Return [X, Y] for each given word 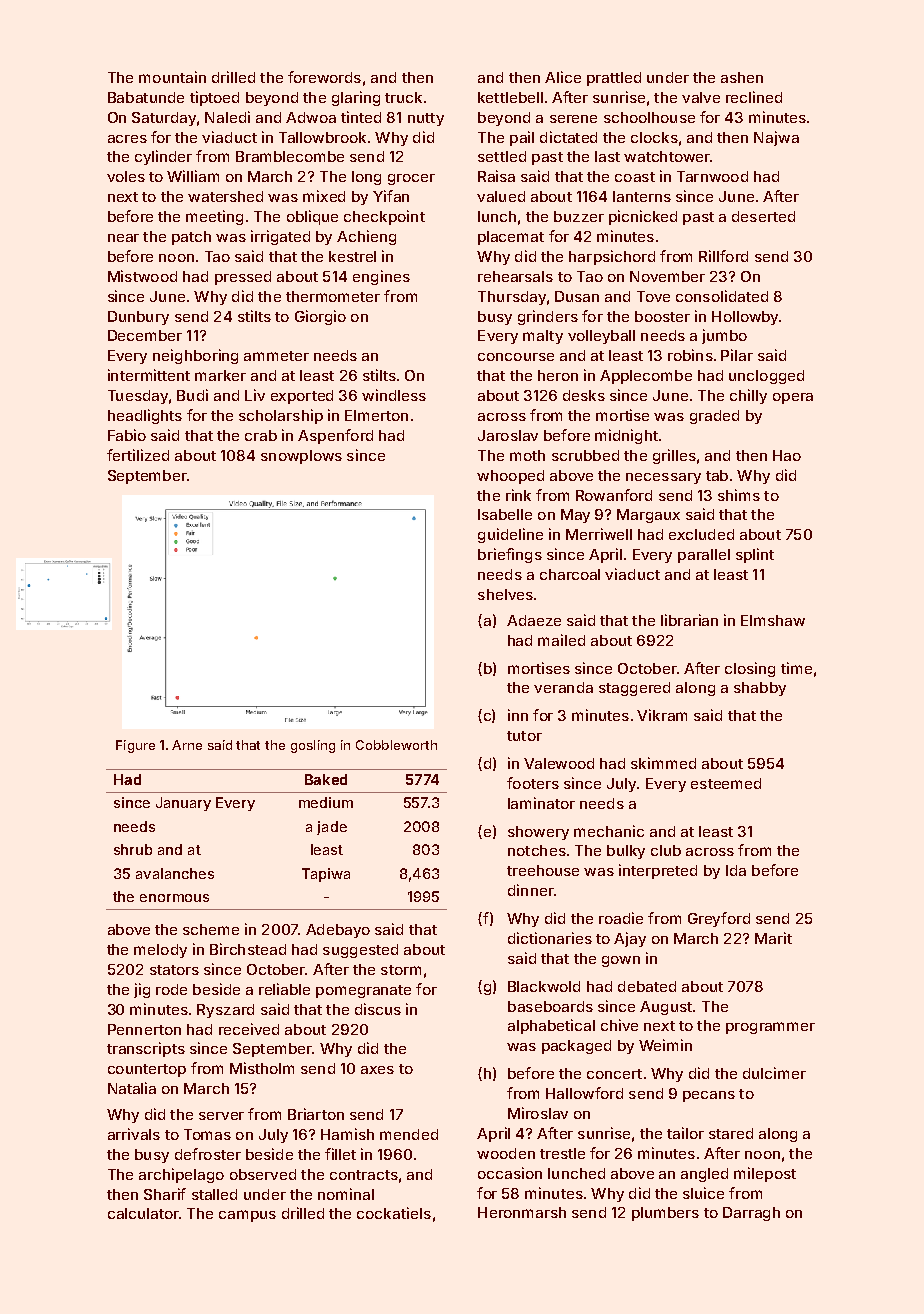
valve [701, 97]
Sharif [165, 1194]
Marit [773, 938]
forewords [324, 77]
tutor [524, 736]
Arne [187, 745]
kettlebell [510, 97]
